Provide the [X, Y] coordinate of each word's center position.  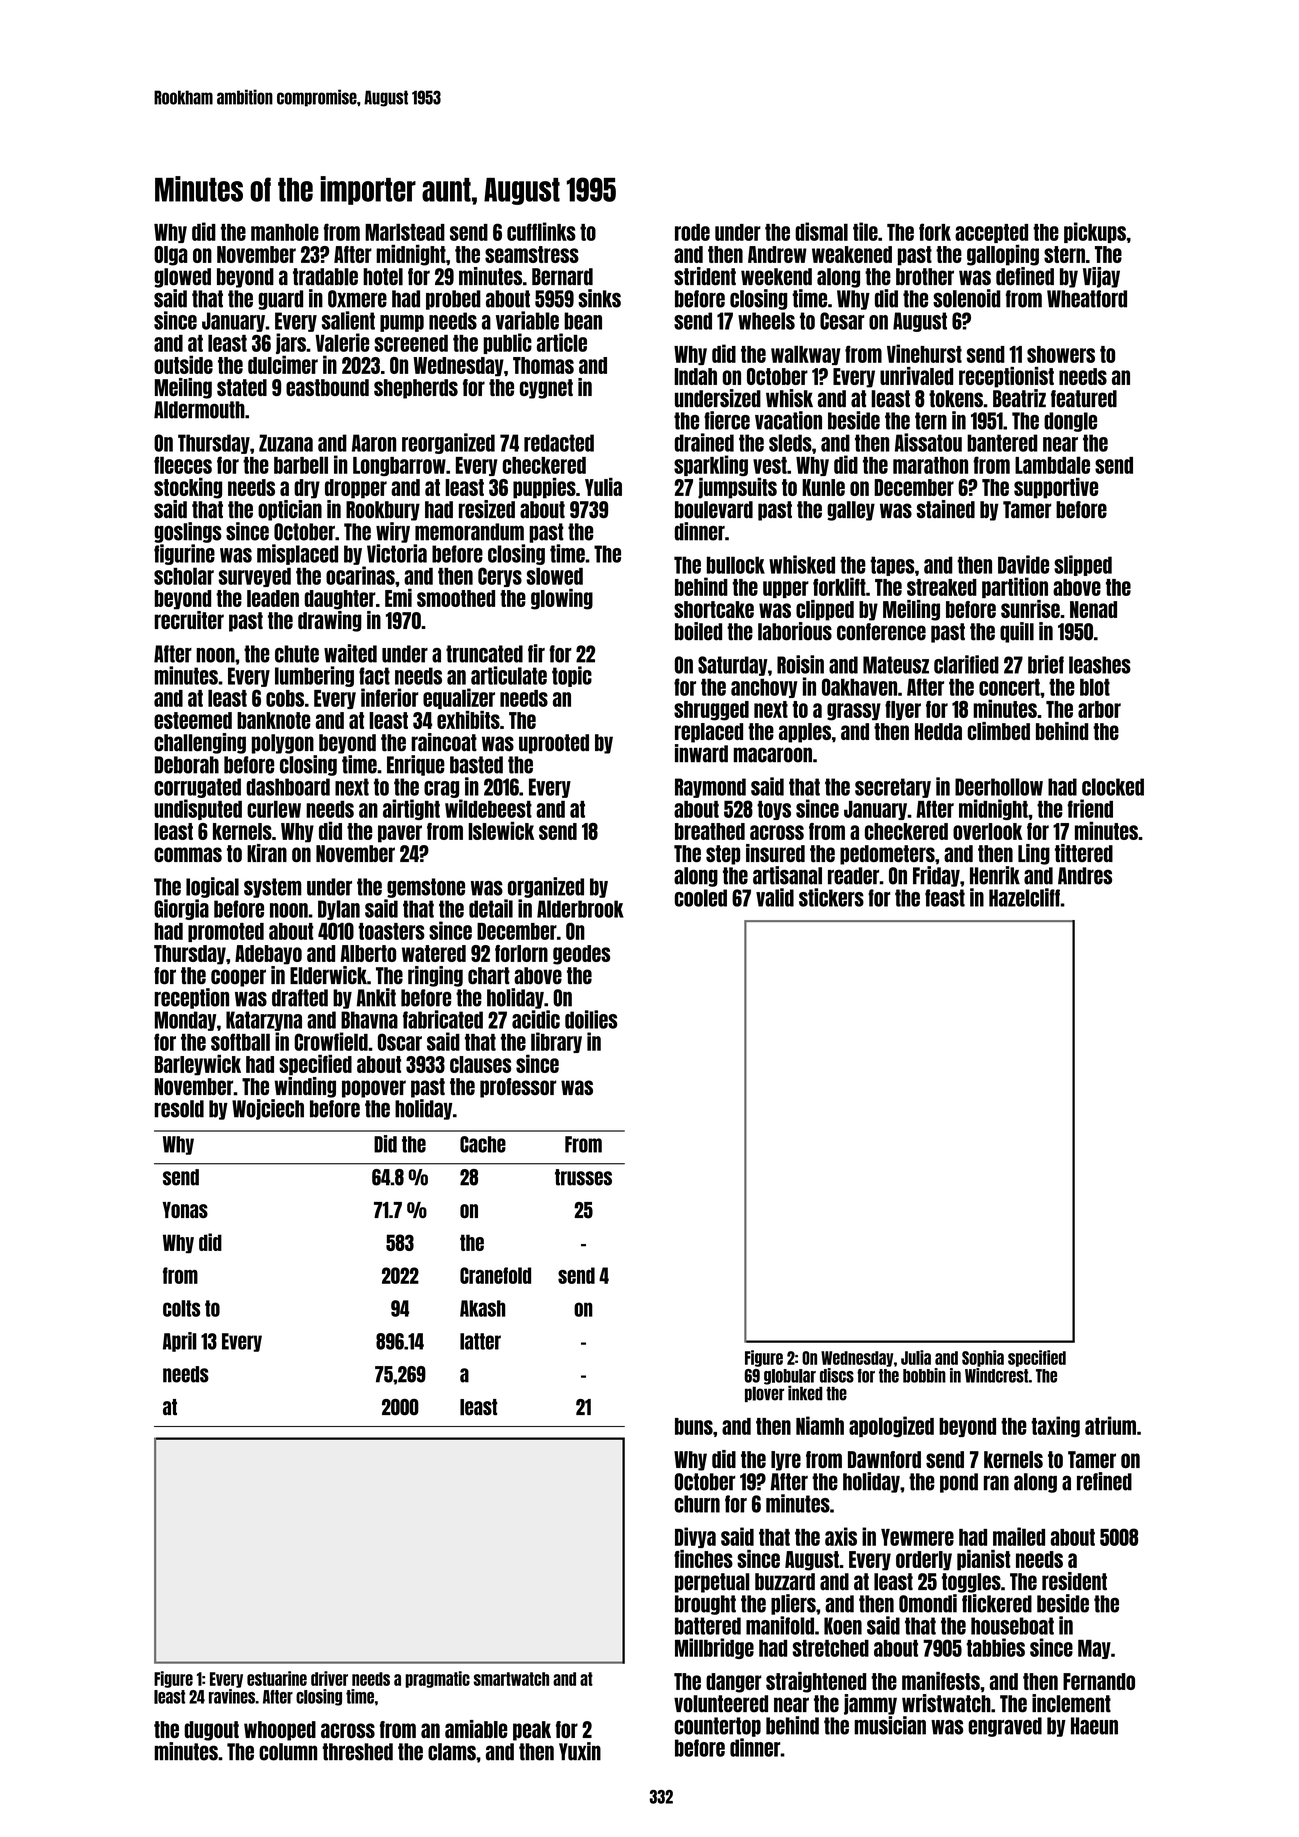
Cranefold [495, 1275]
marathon [930, 465]
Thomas [543, 365]
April [180, 1342]
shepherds [416, 389]
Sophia [983, 1358]
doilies [591, 1019]
